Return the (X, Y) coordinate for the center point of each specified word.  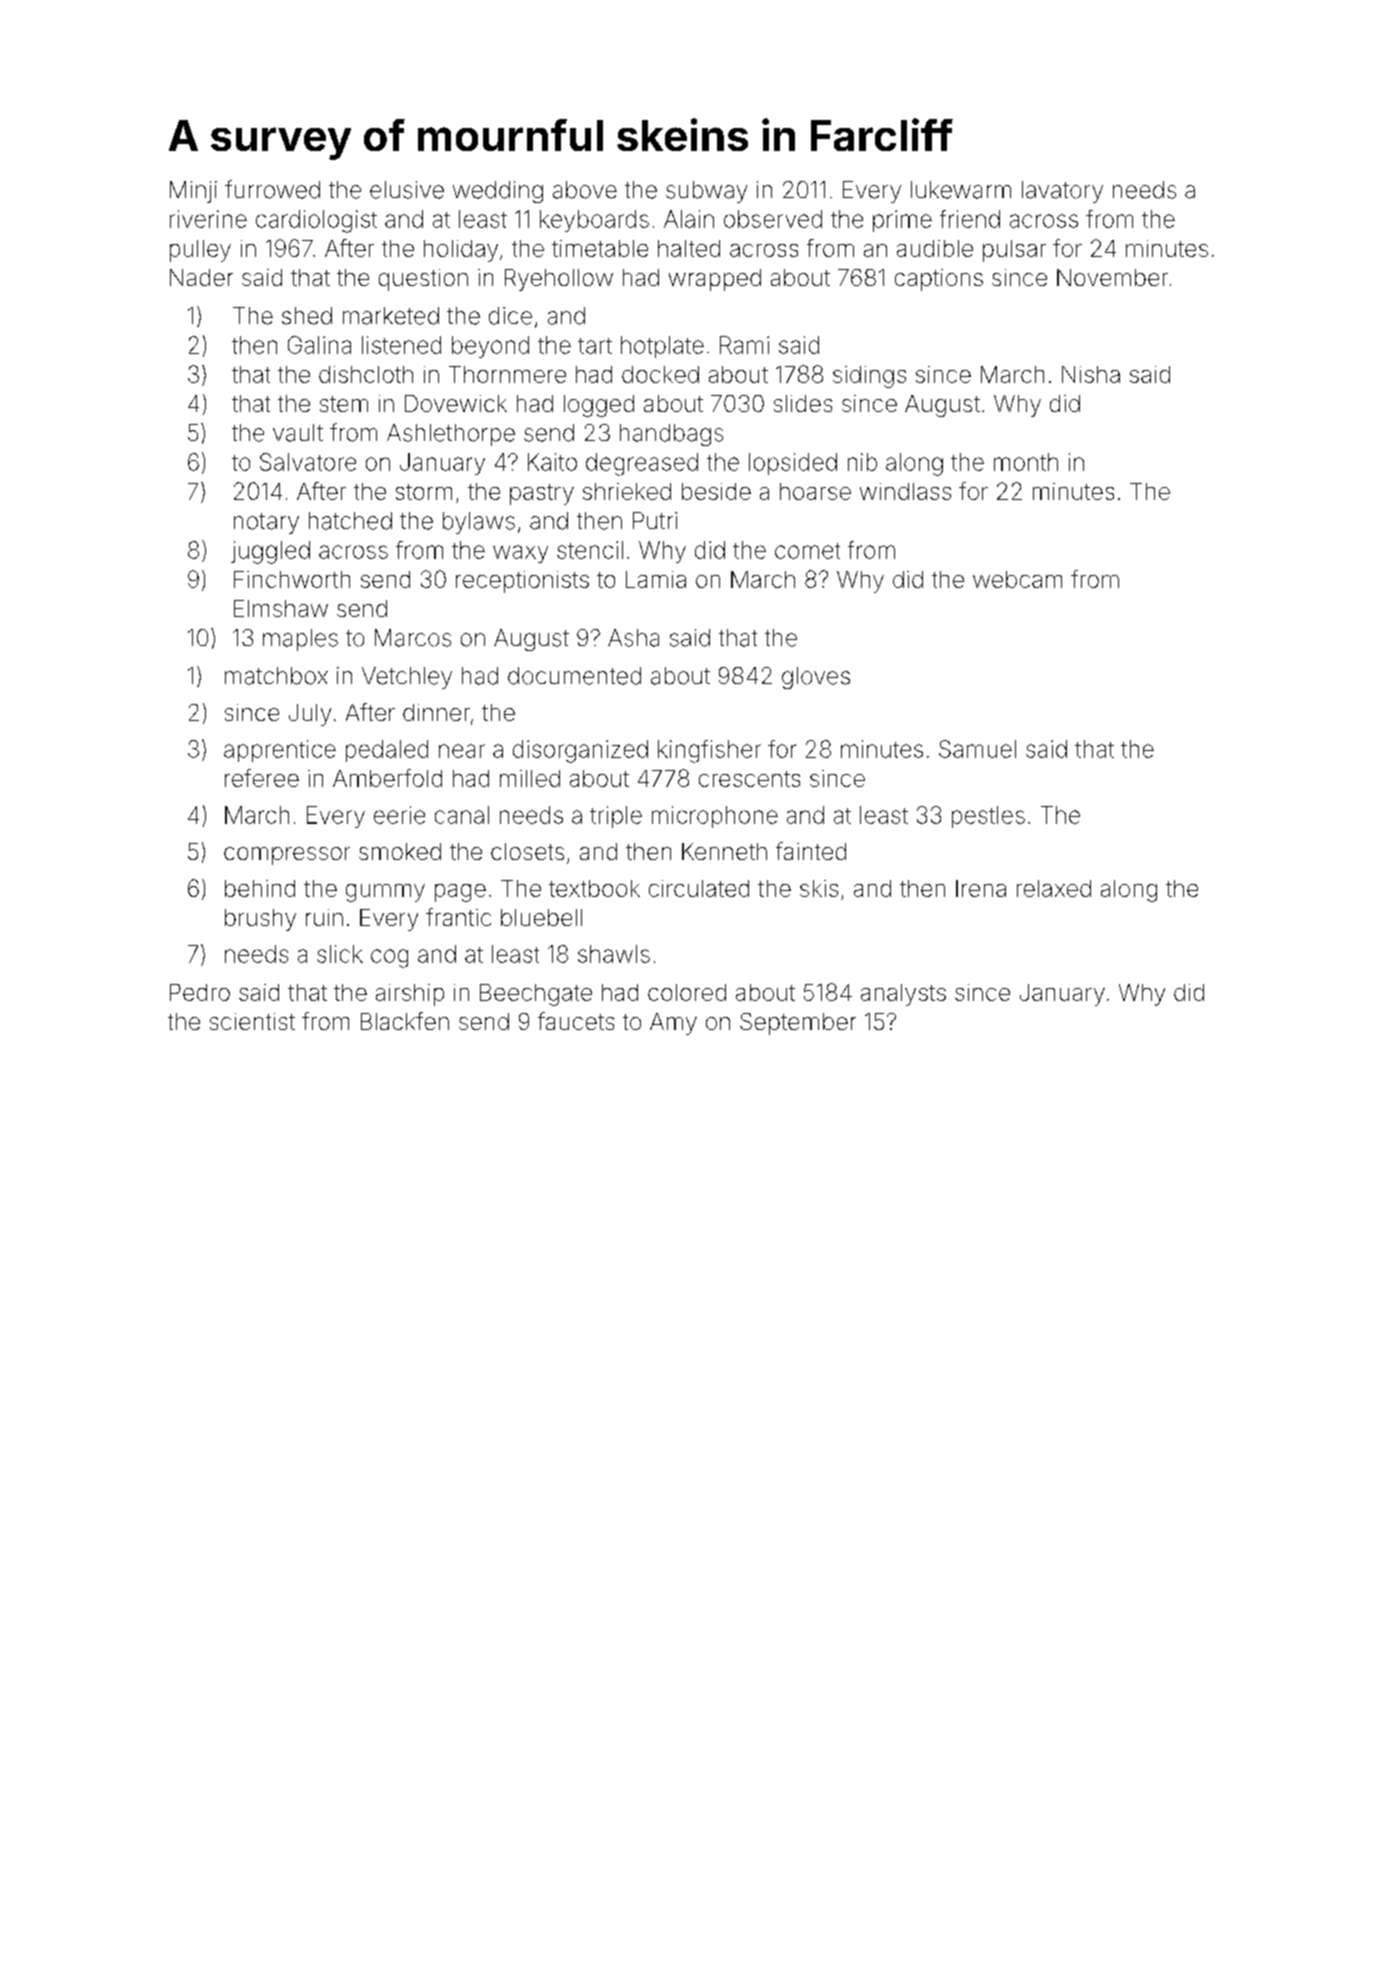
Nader (201, 277)
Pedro (200, 992)
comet (807, 551)
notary (266, 523)
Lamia (656, 579)
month (1026, 462)
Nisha (1091, 374)
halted (689, 248)
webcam (1017, 579)
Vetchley (407, 678)
